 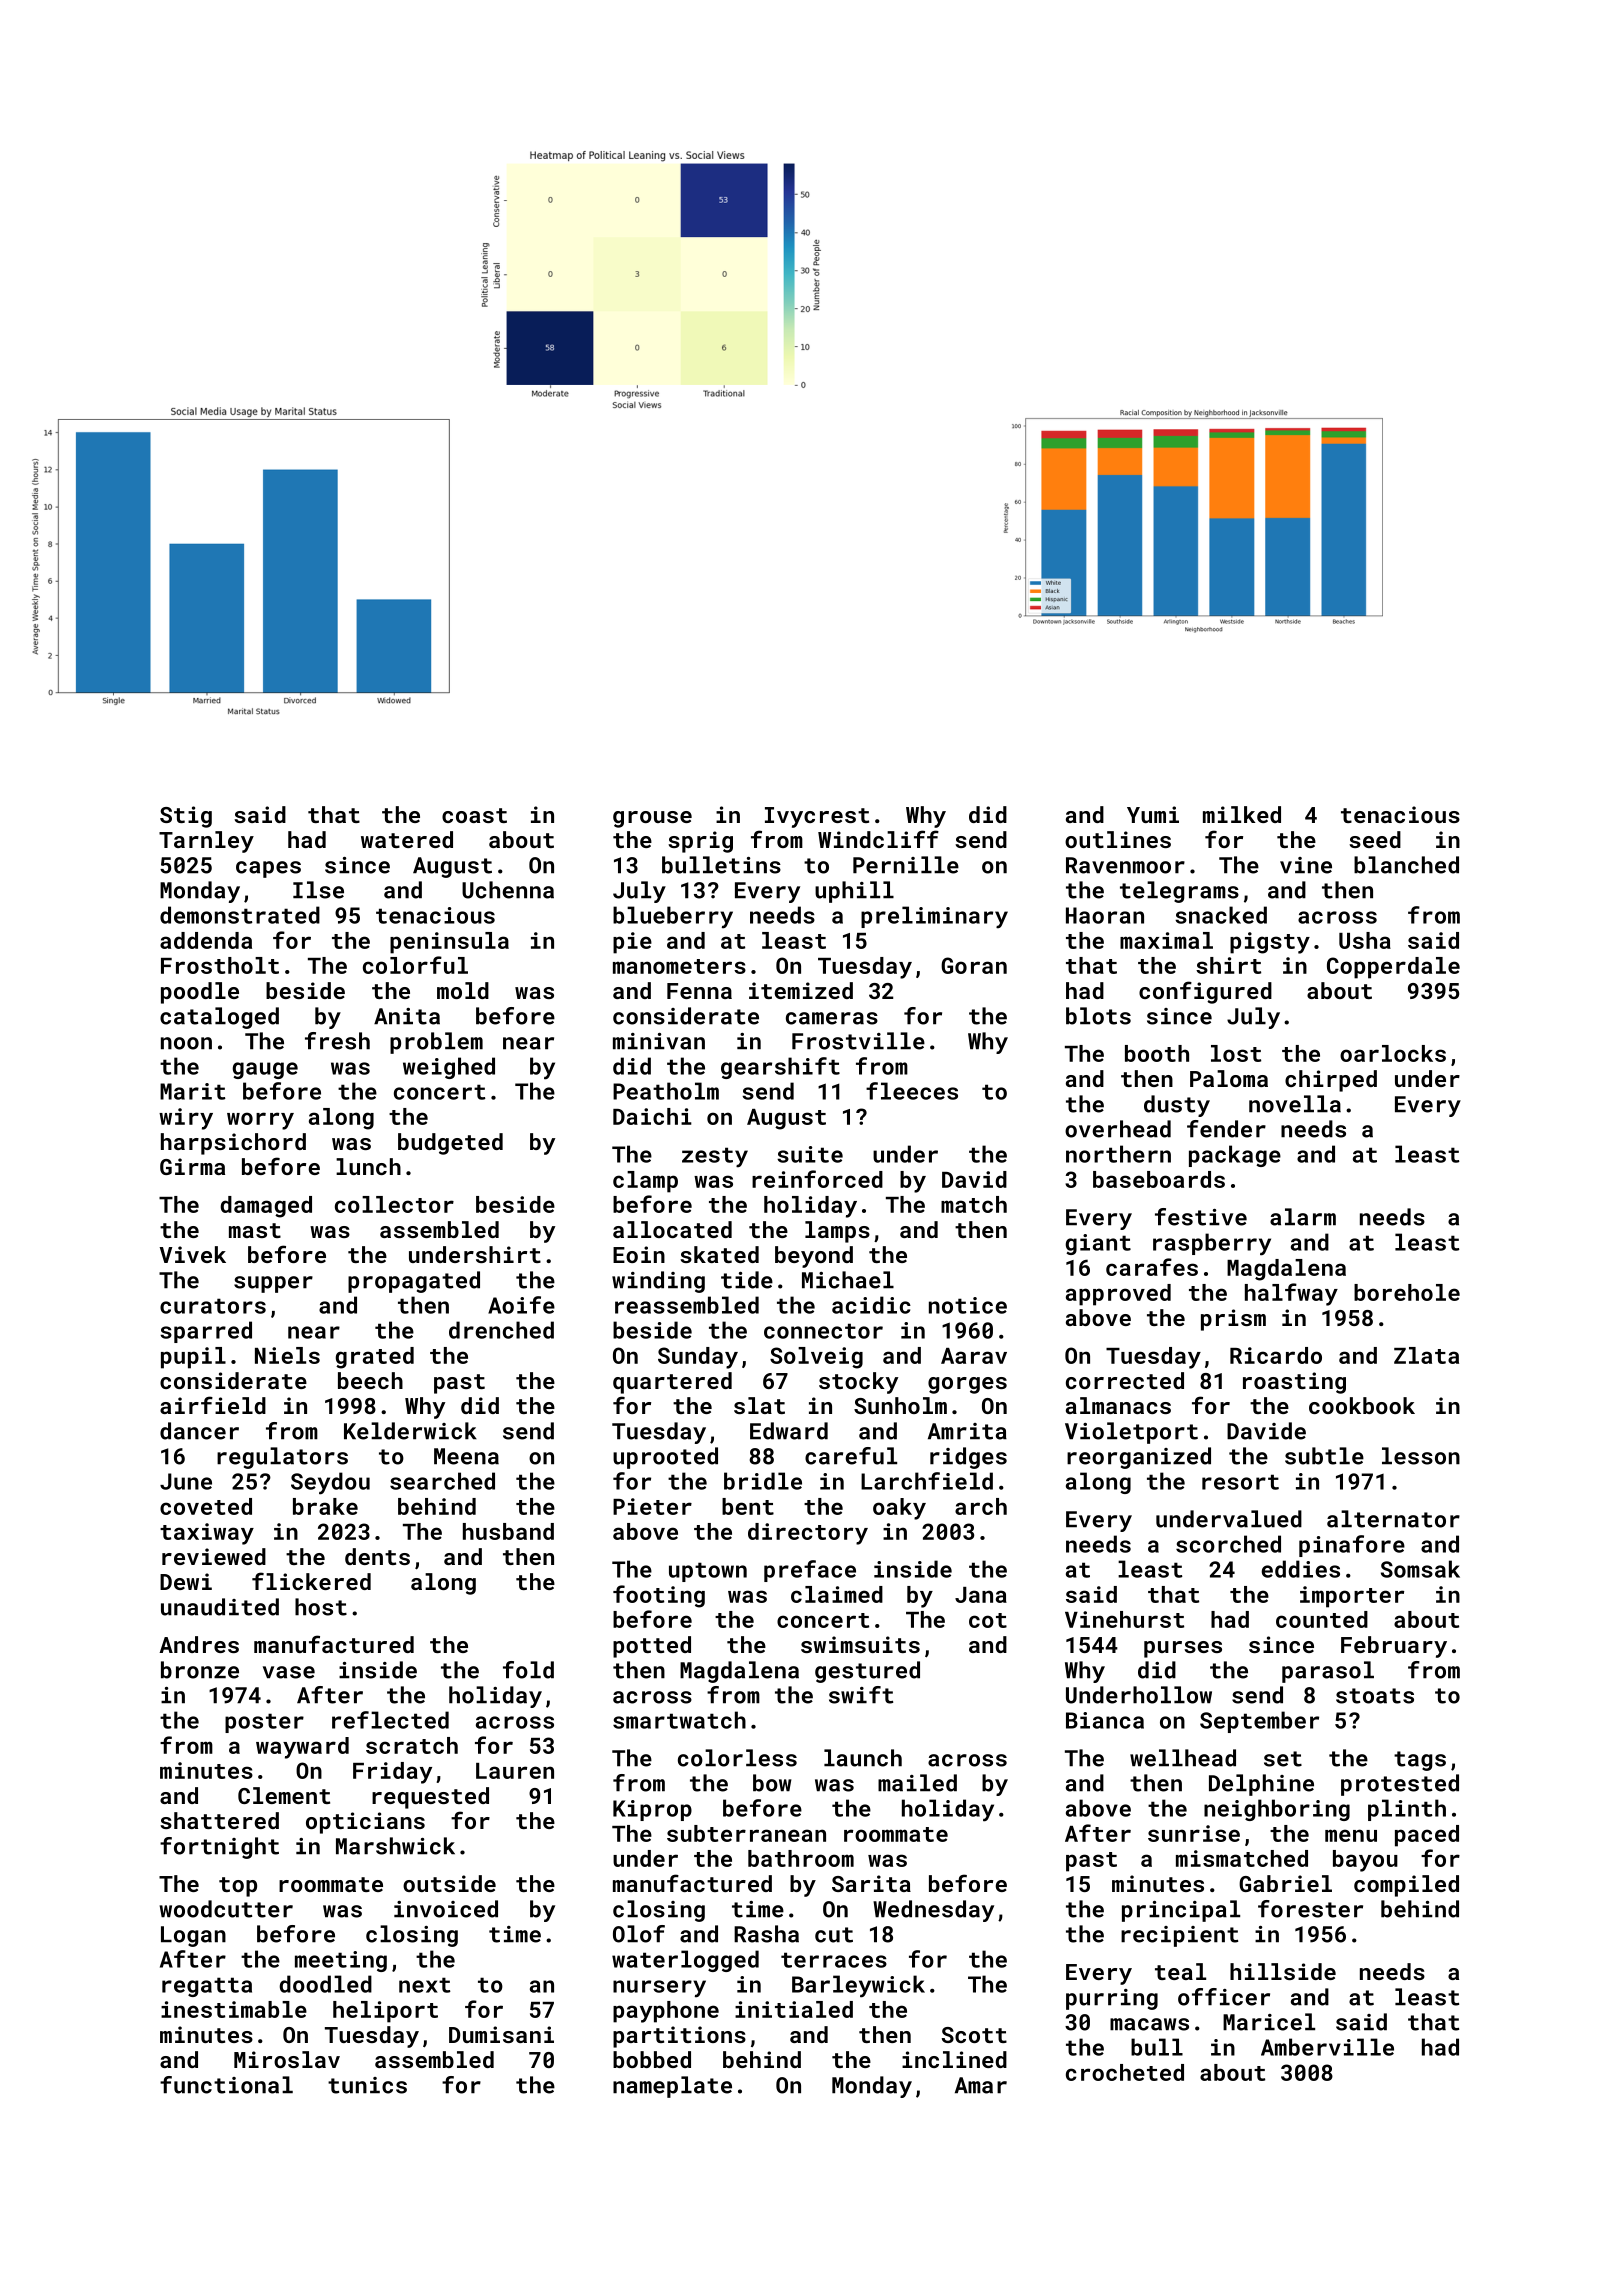 What do you see at coordinates (912, 1091) in the screenshot?
I see `fleeces` at bounding box center [912, 1091].
